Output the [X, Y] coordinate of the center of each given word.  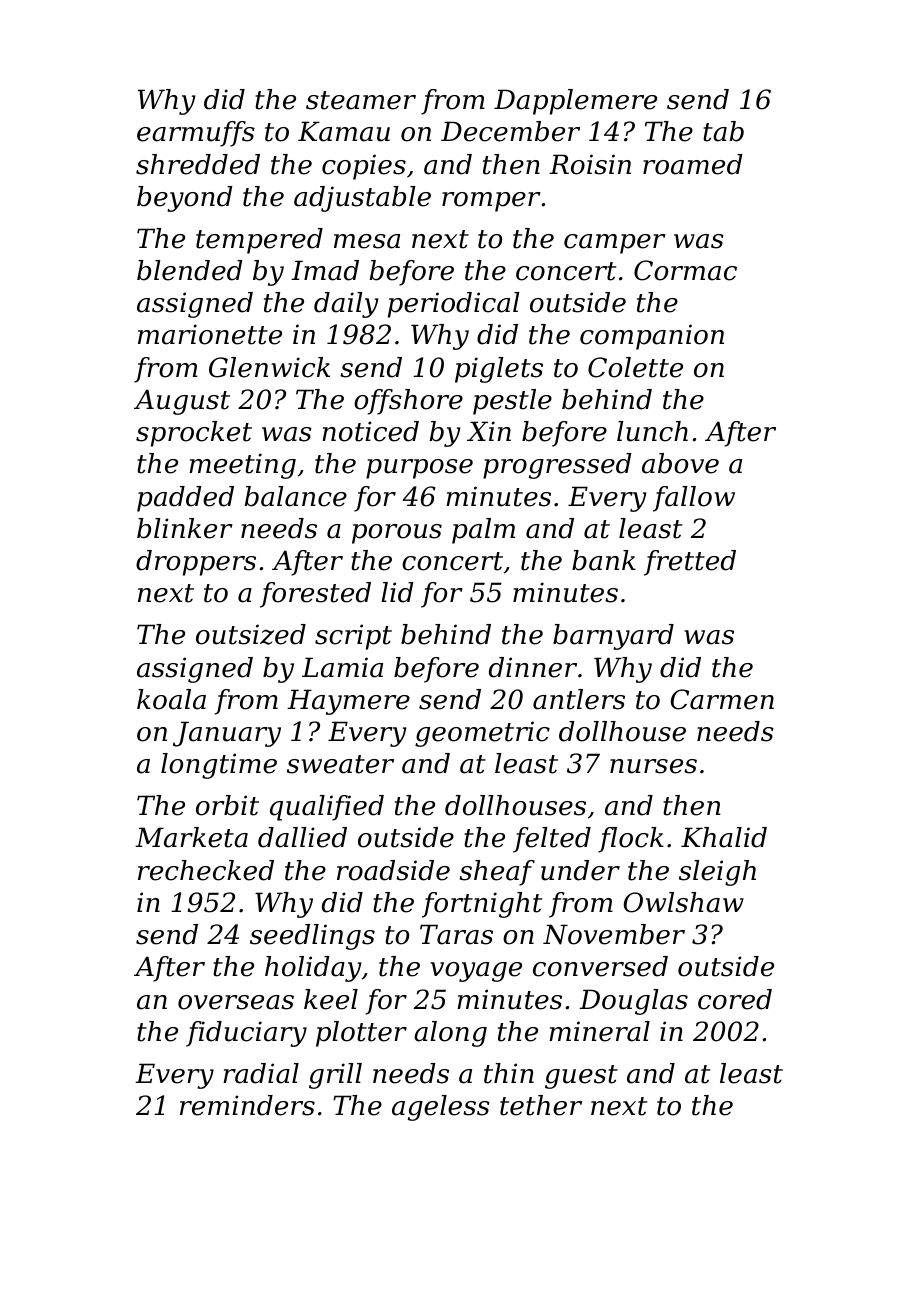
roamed [693, 164]
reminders [247, 1105]
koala [171, 699]
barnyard [613, 637]
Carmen [722, 699]
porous [397, 534]
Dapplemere [575, 102]
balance [295, 496]
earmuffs [196, 134]
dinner [533, 667]
